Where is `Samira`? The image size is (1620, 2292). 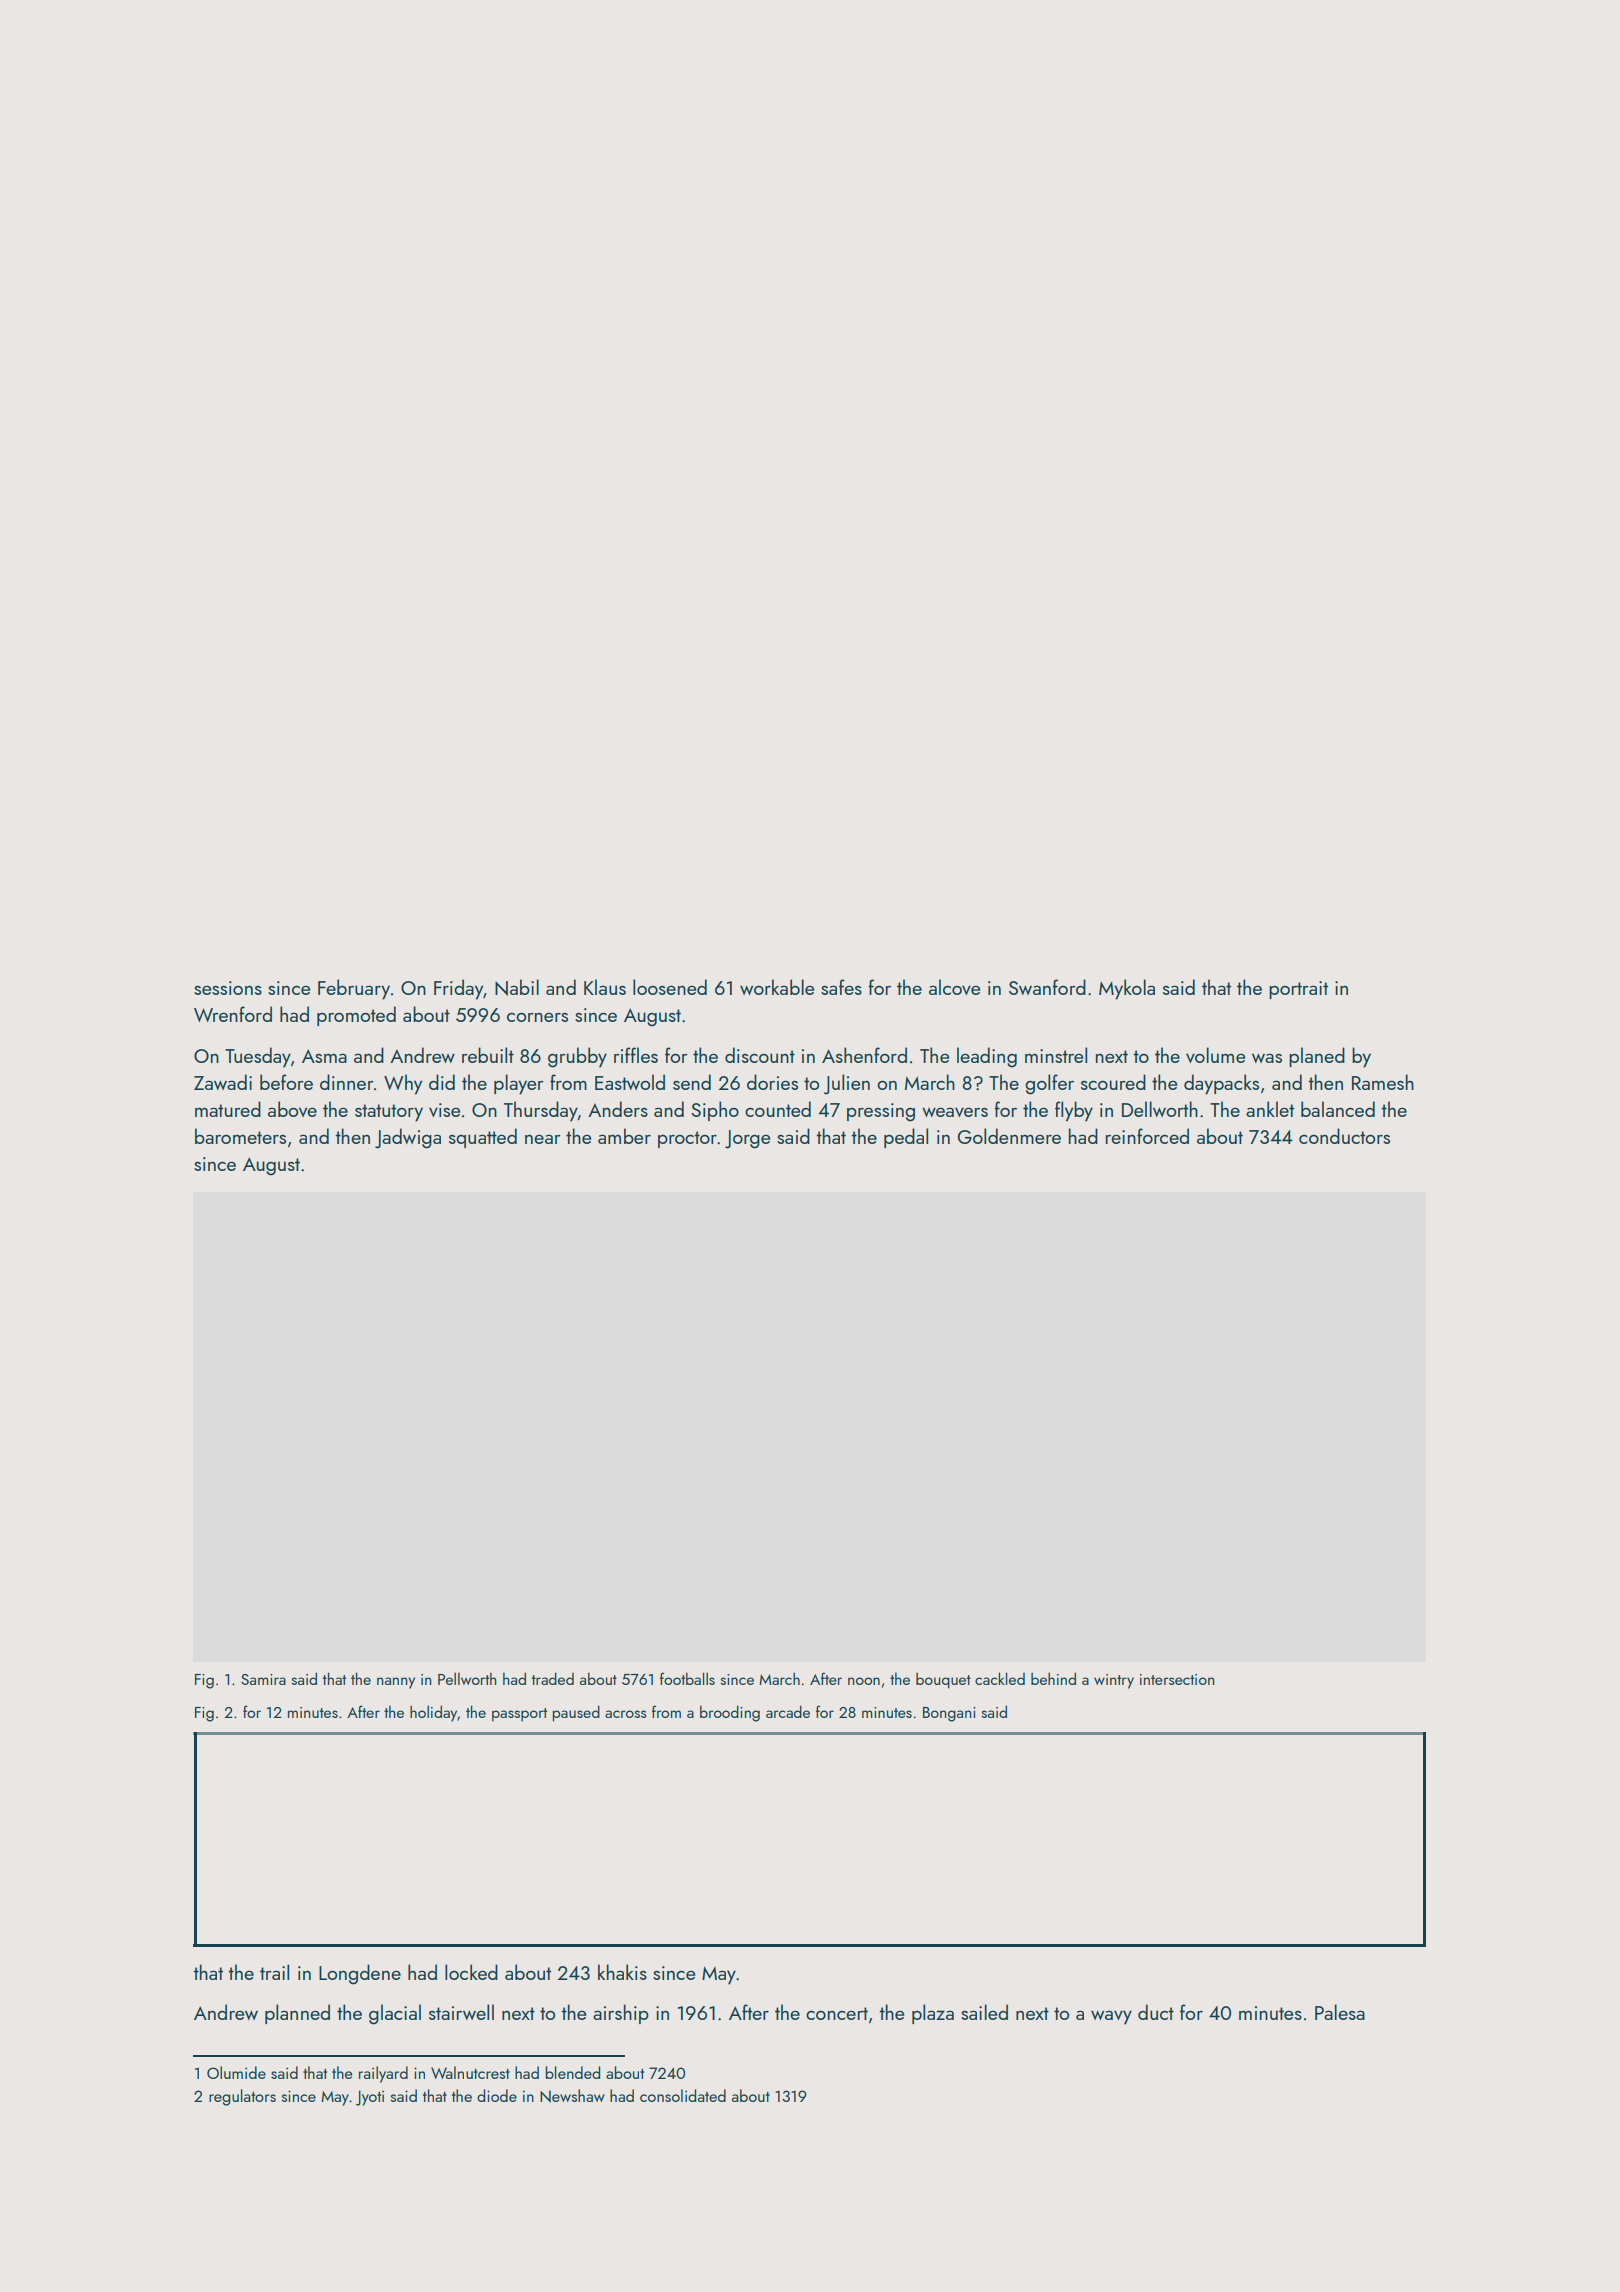
Samira is located at coordinates (263, 1679).
